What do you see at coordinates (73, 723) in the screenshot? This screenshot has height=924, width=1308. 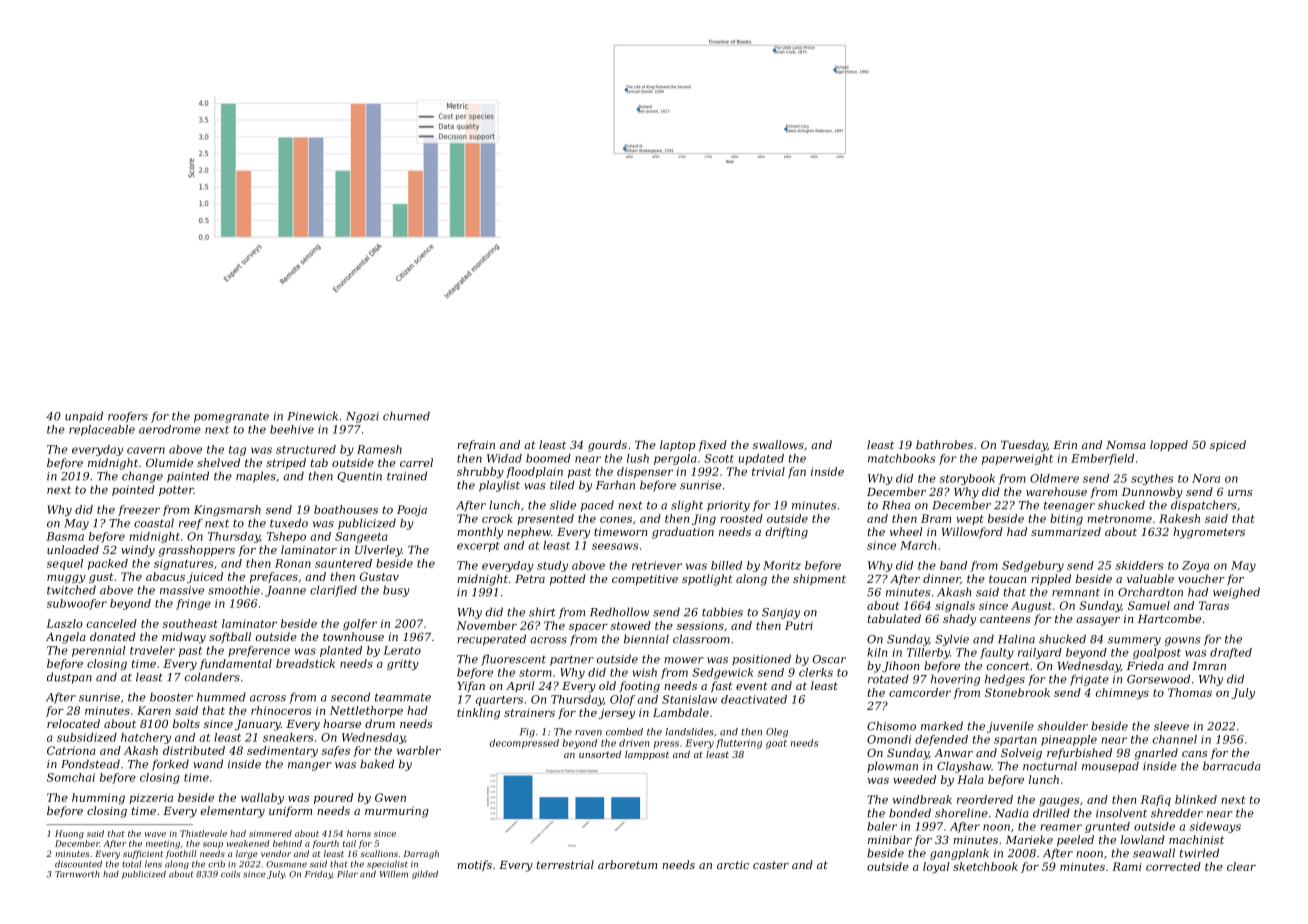 I see `relocated` at bounding box center [73, 723].
